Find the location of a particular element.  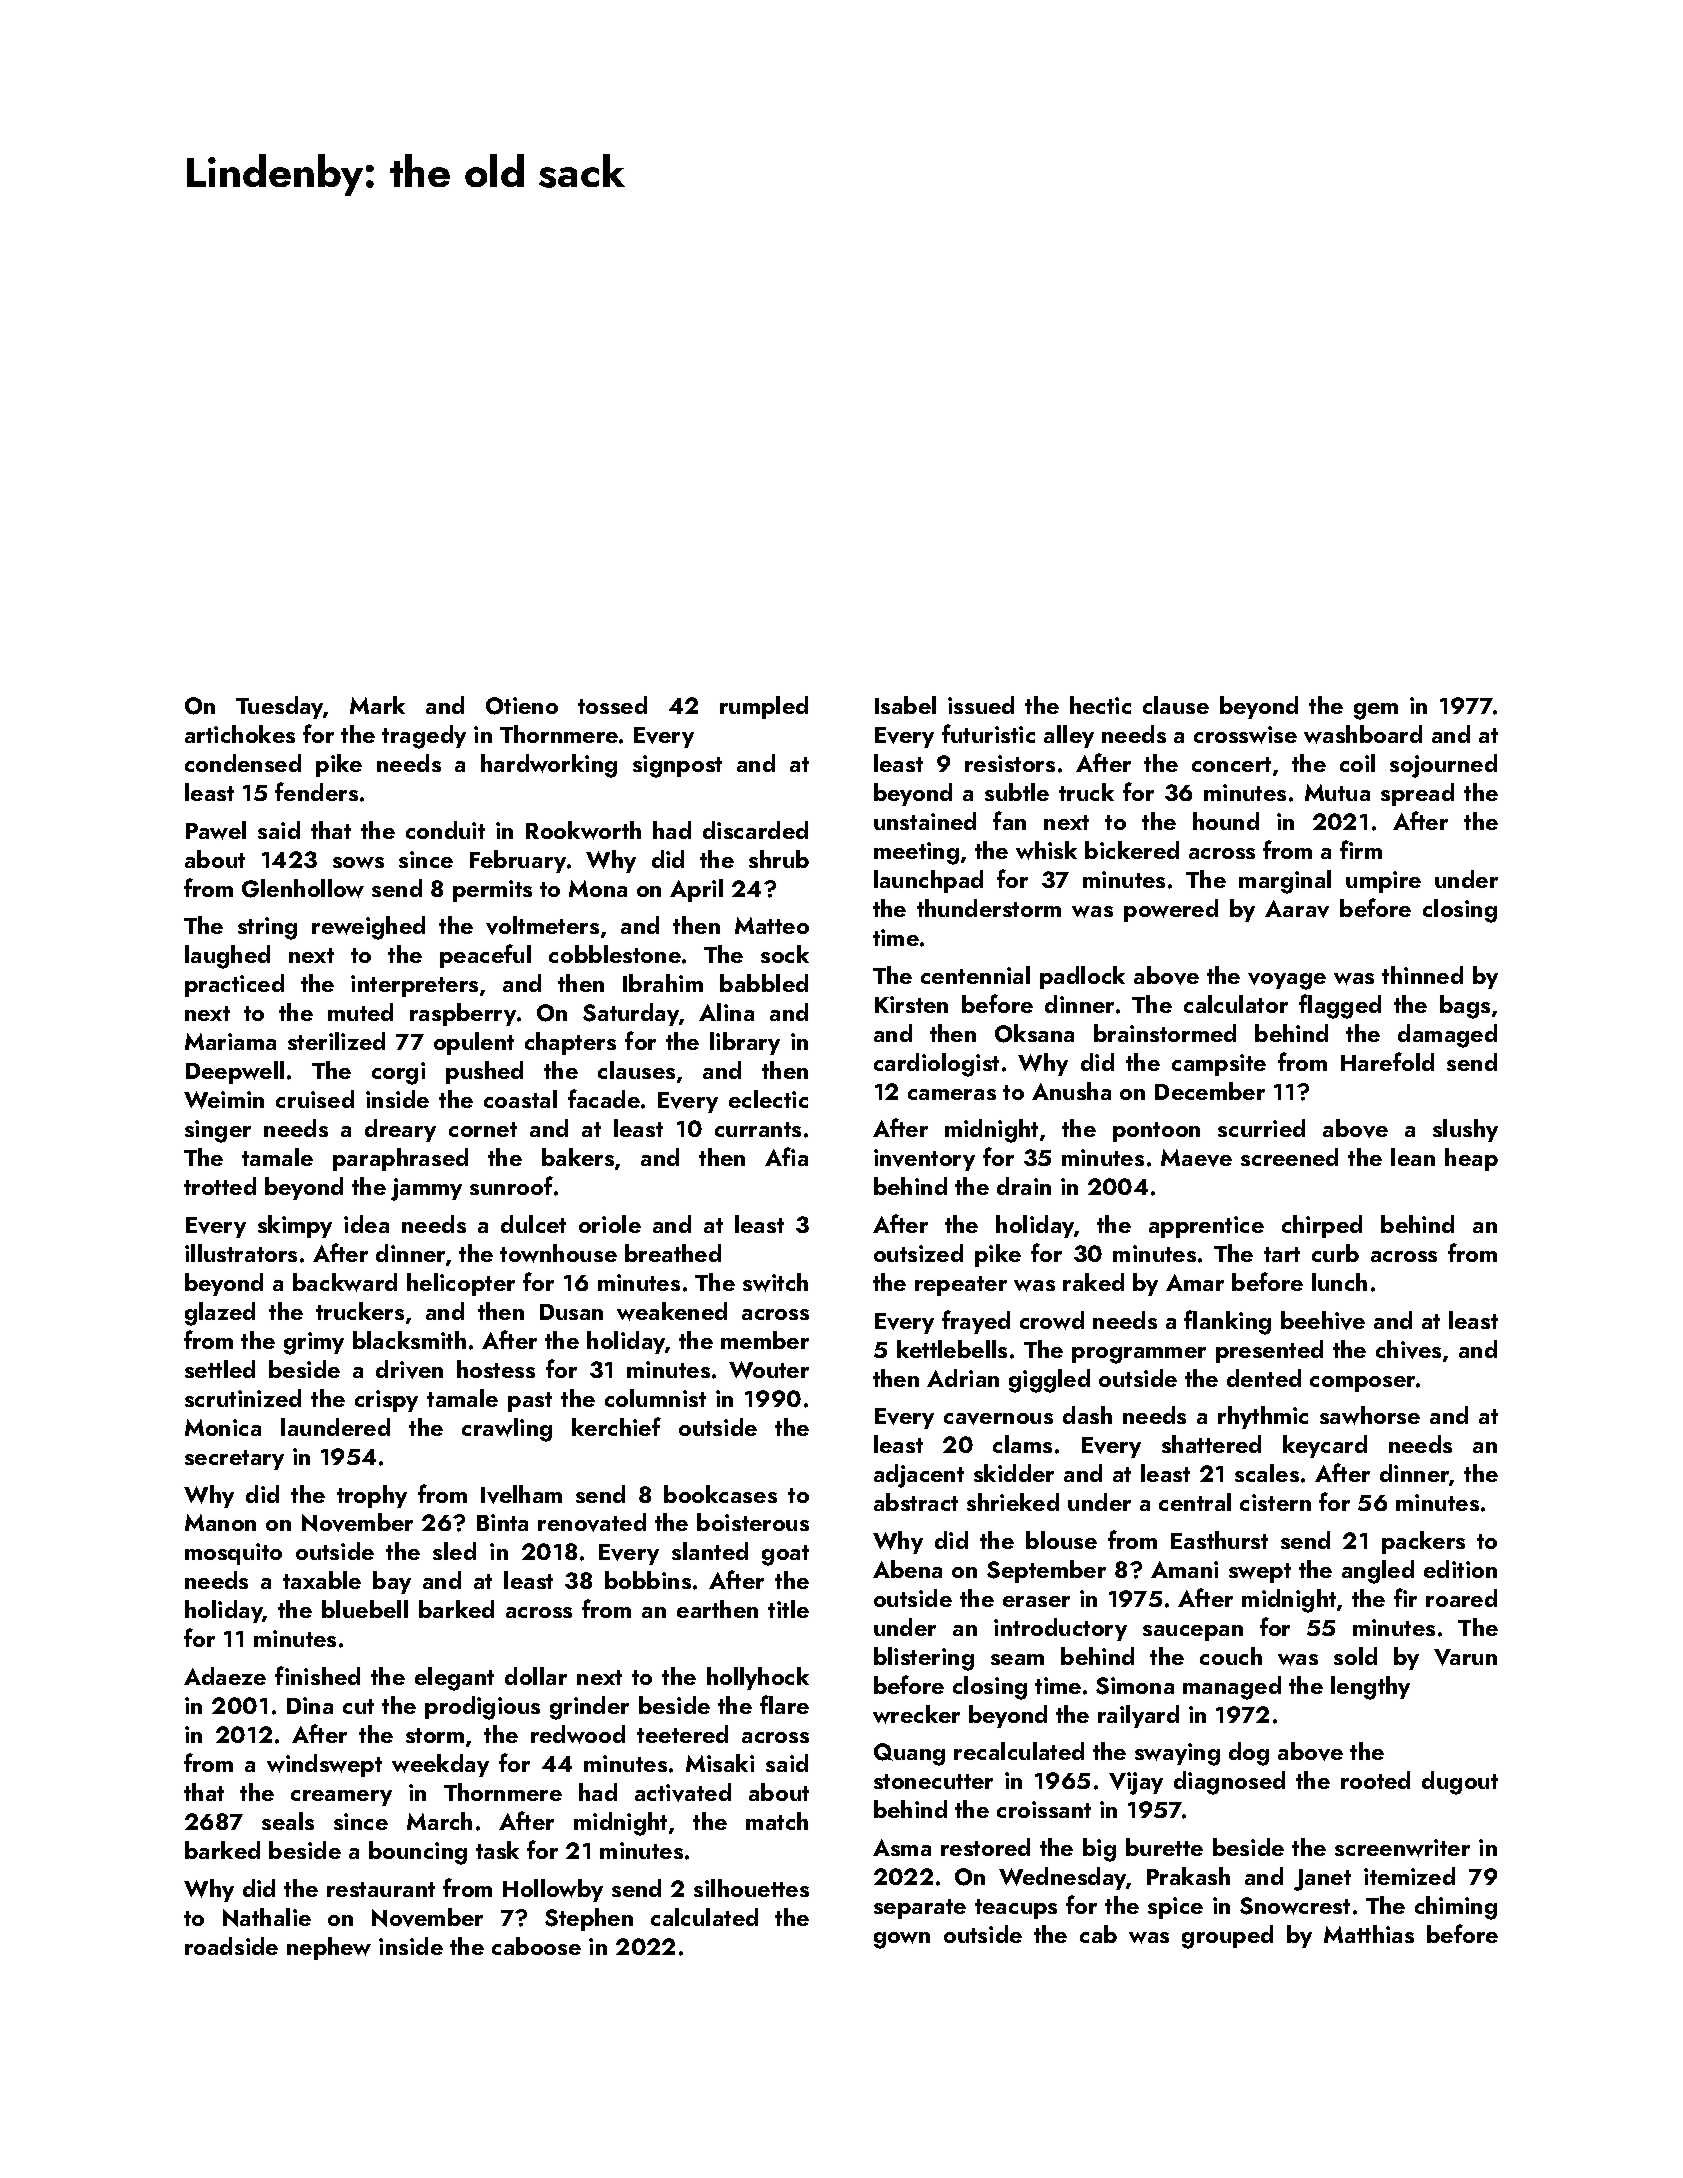

gown is located at coordinates (902, 1940).
